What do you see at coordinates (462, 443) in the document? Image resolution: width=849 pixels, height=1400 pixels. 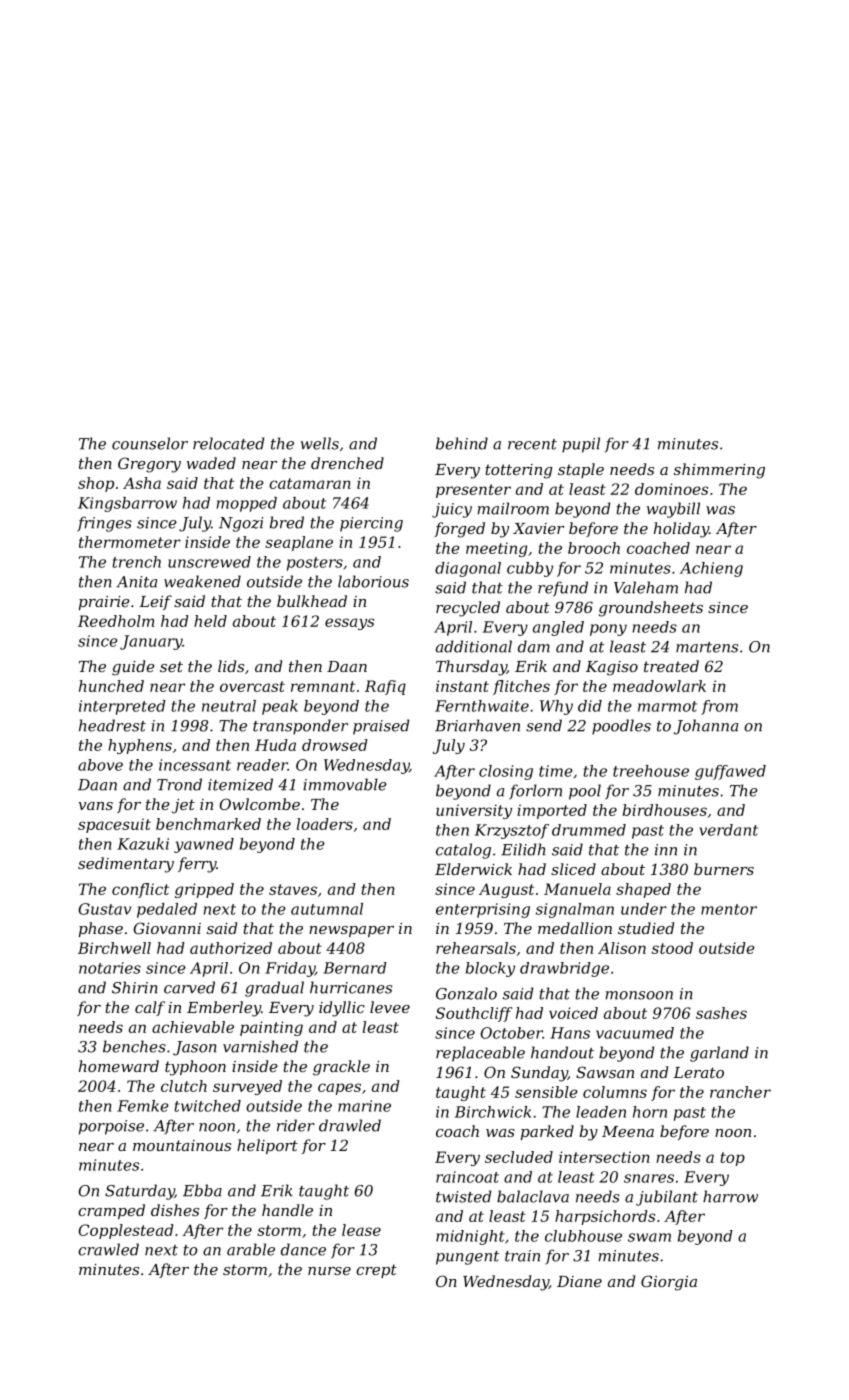 I see `behind` at bounding box center [462, 443].
